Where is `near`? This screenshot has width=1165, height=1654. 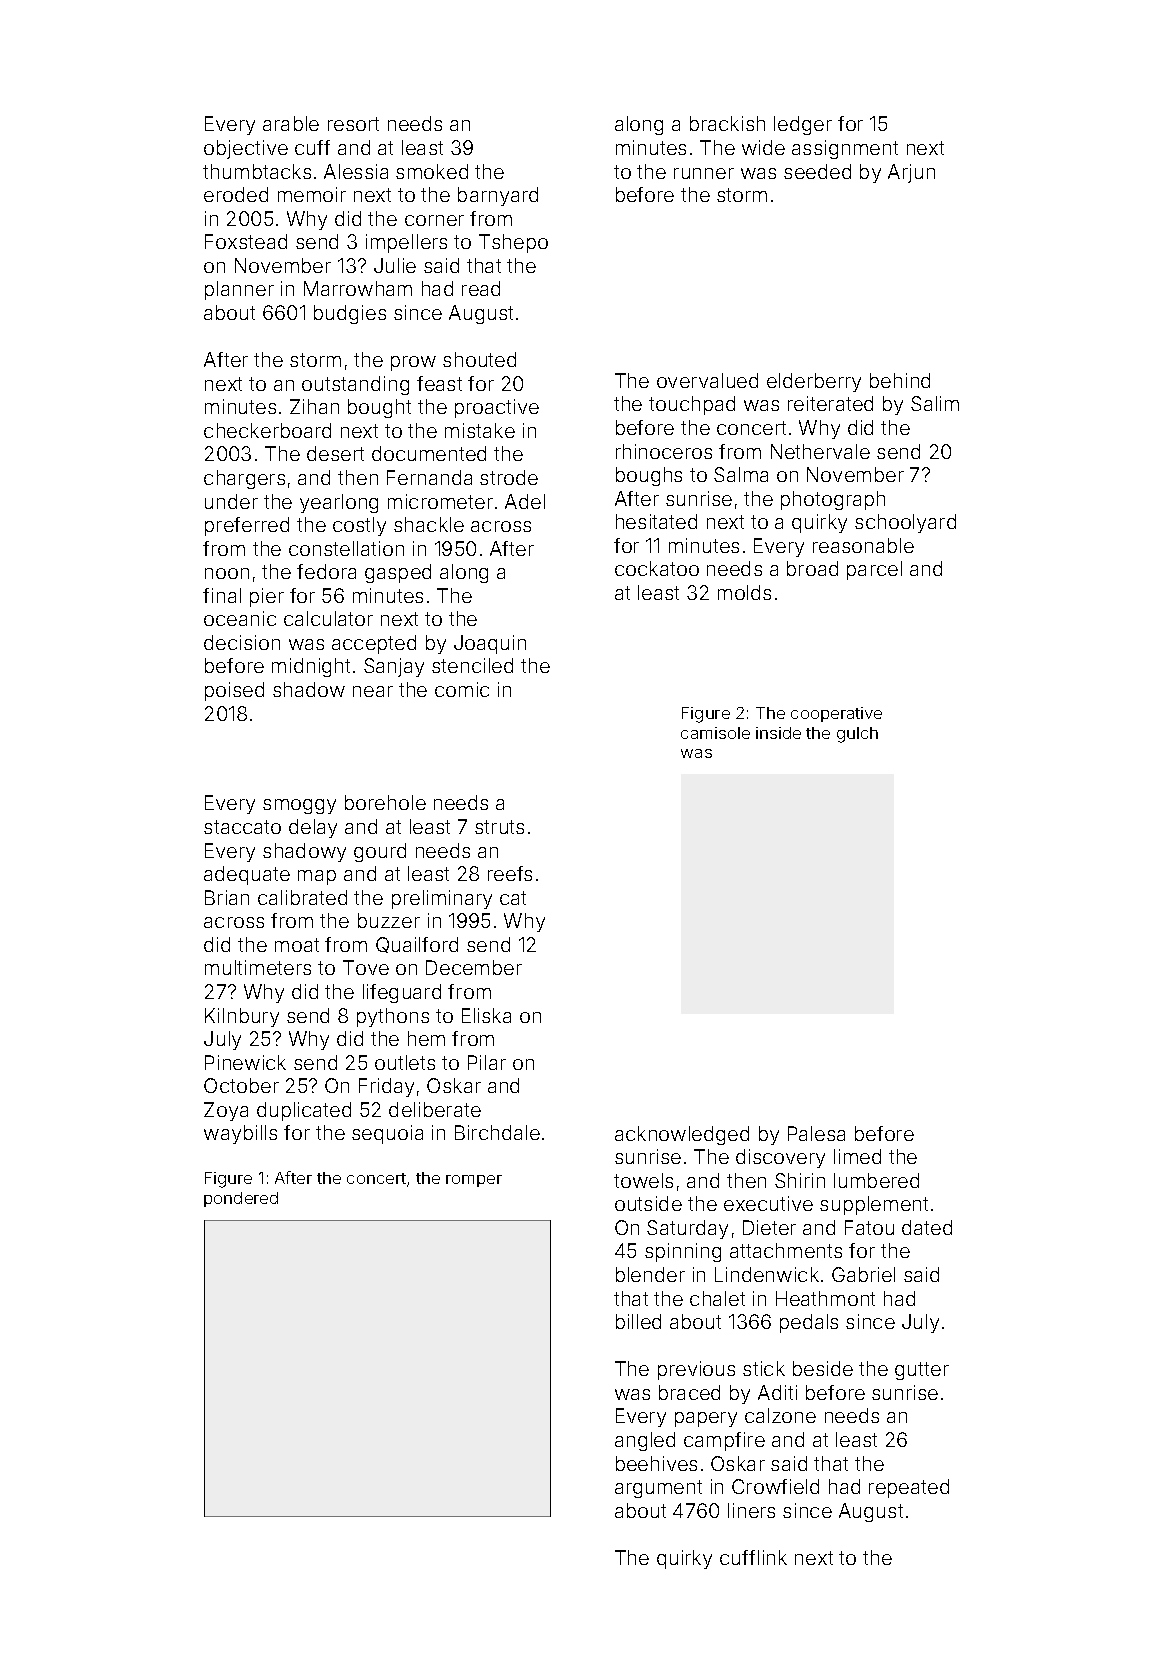 near is located at coordinates (373, 691).
